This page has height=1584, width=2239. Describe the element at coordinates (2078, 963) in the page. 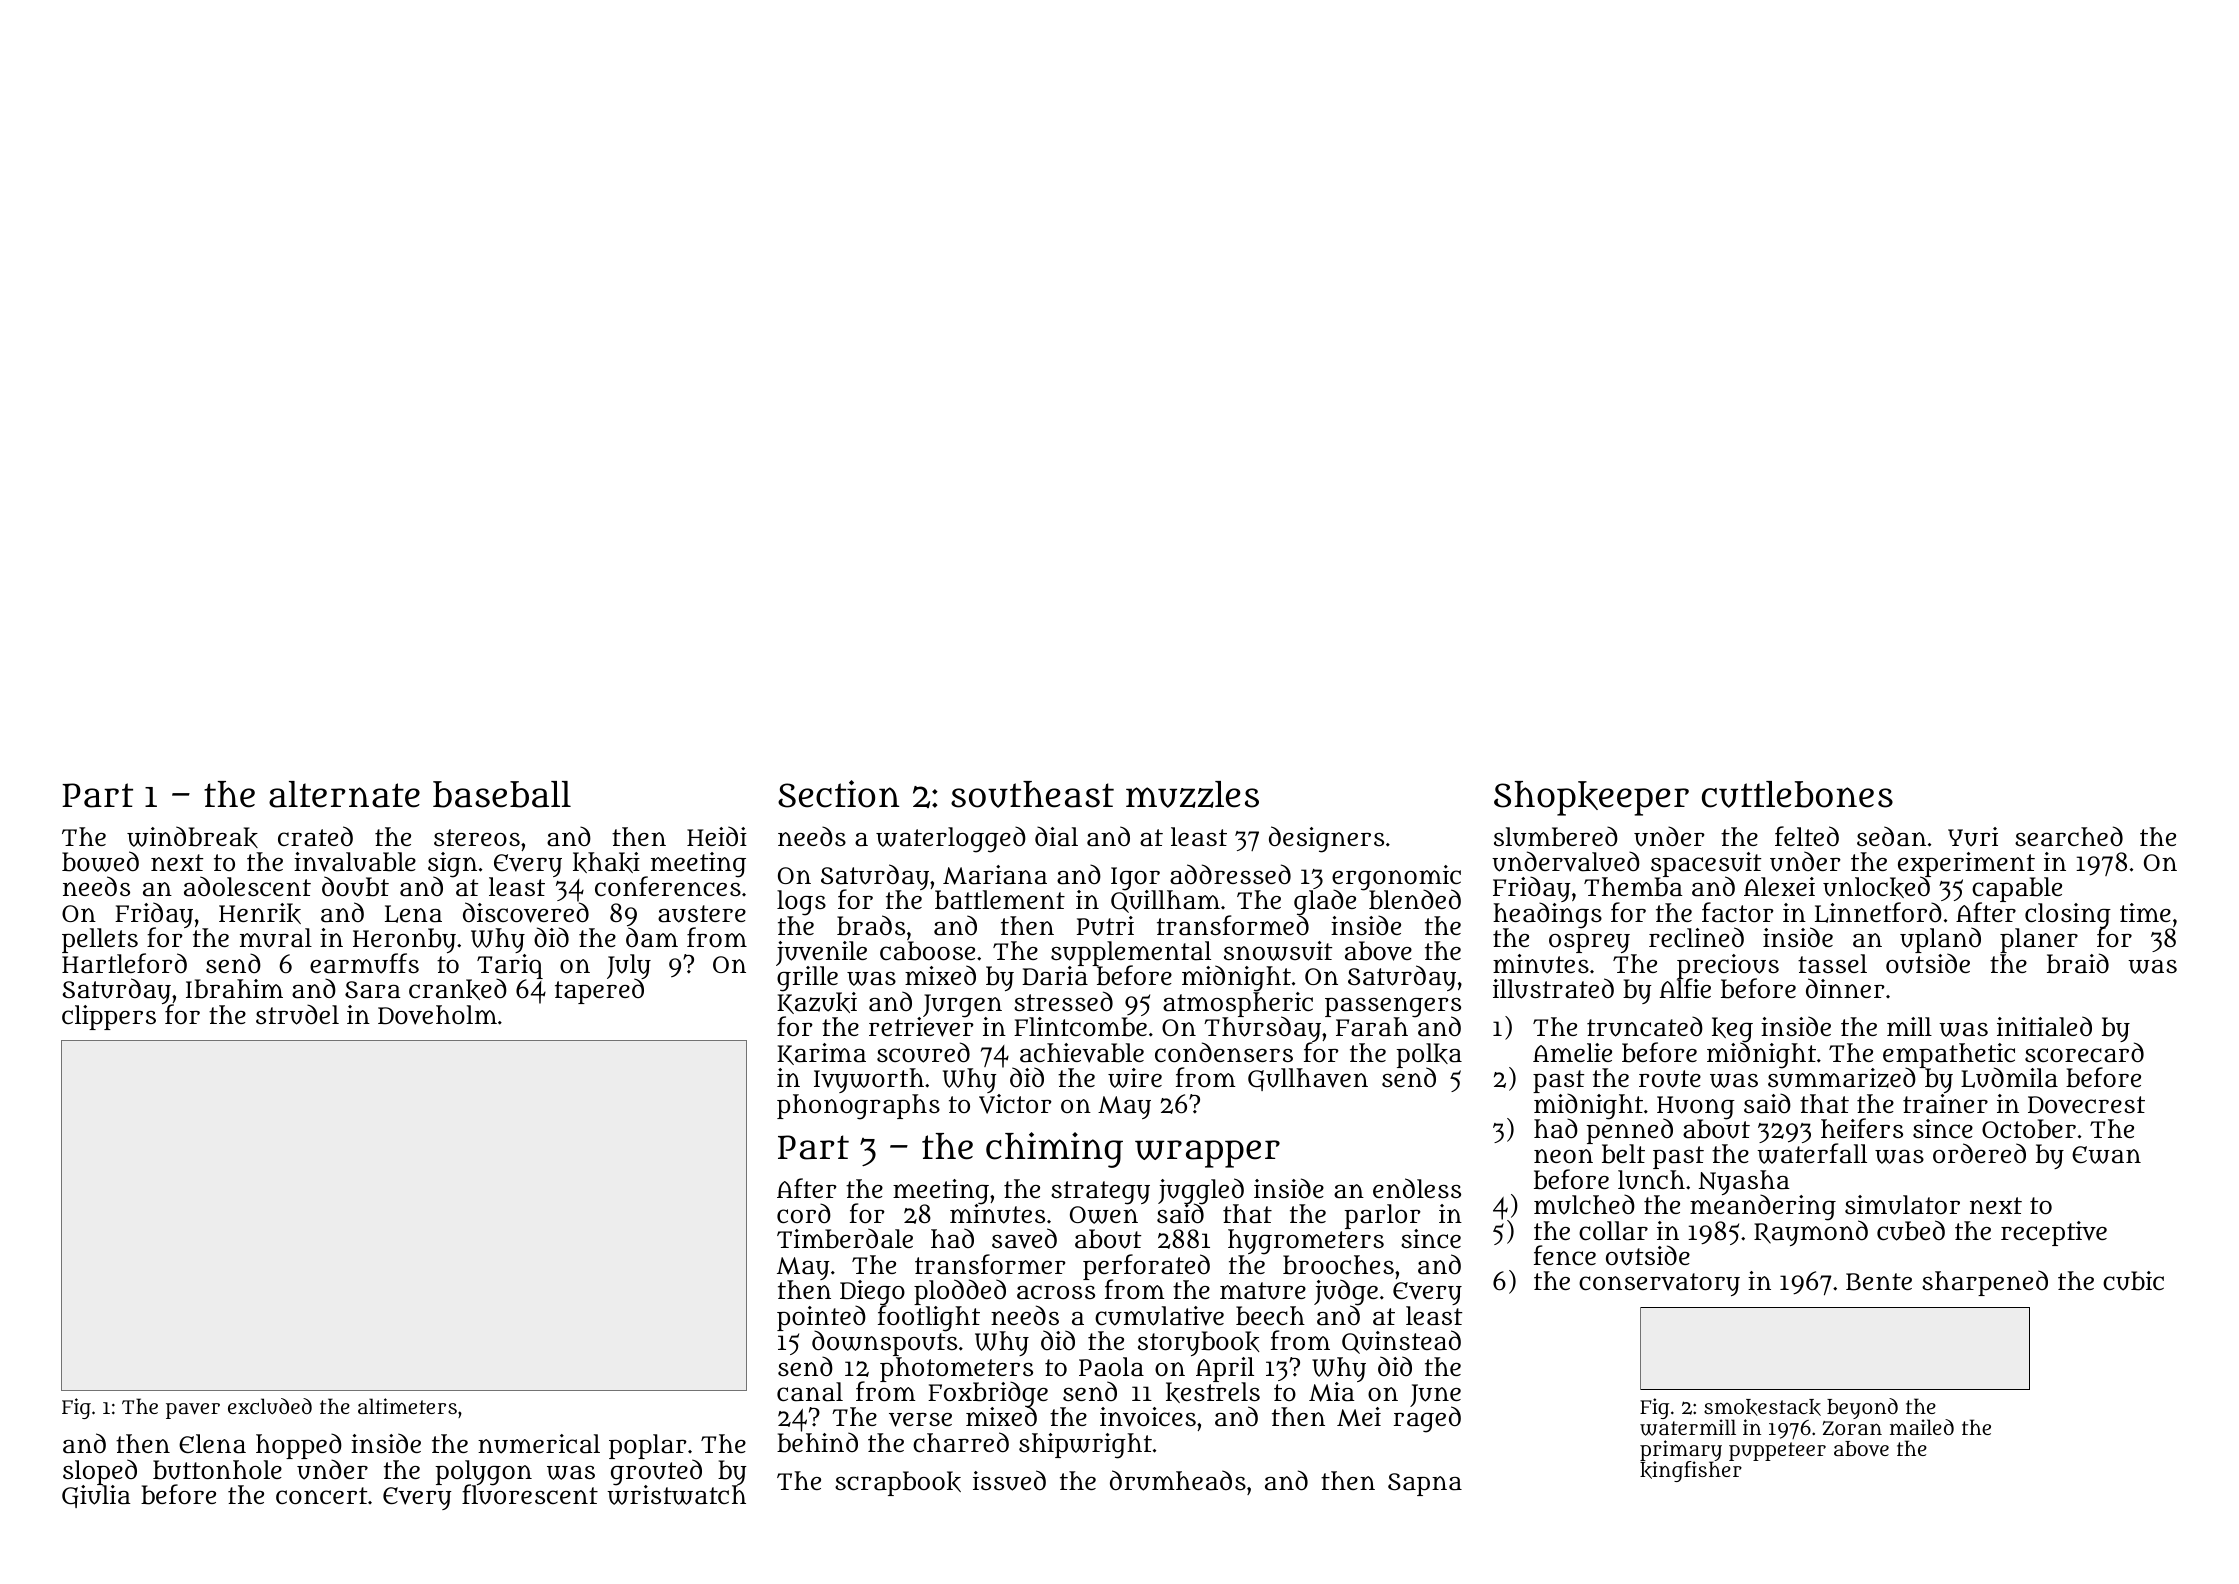

I see `braid` at that location.
